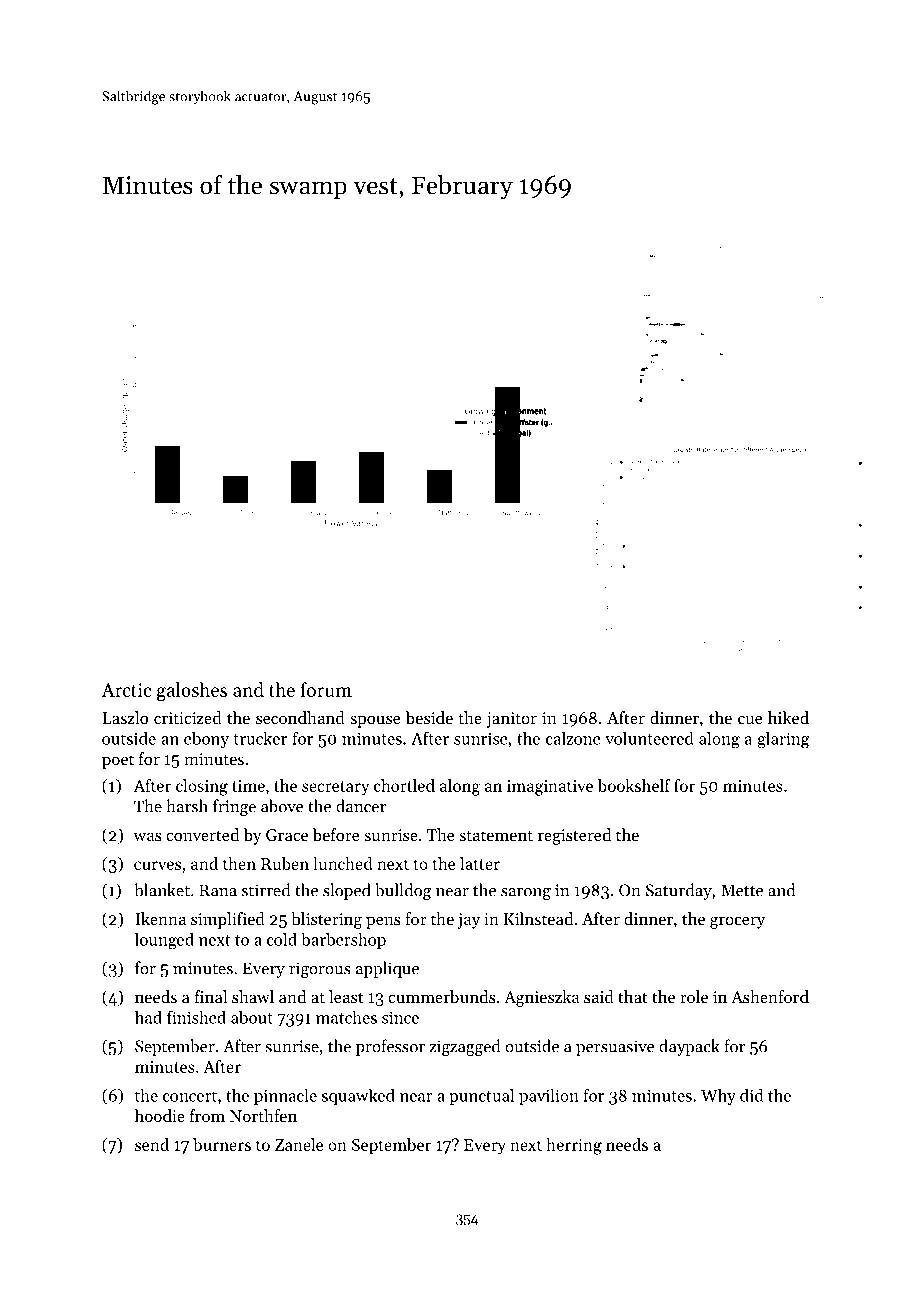 The width and height of the screenshot is (911, 1292). What do you see at coordinates (192, 691) in the screenshot?
I see `galoshes` at bounding box center [192, 691].
